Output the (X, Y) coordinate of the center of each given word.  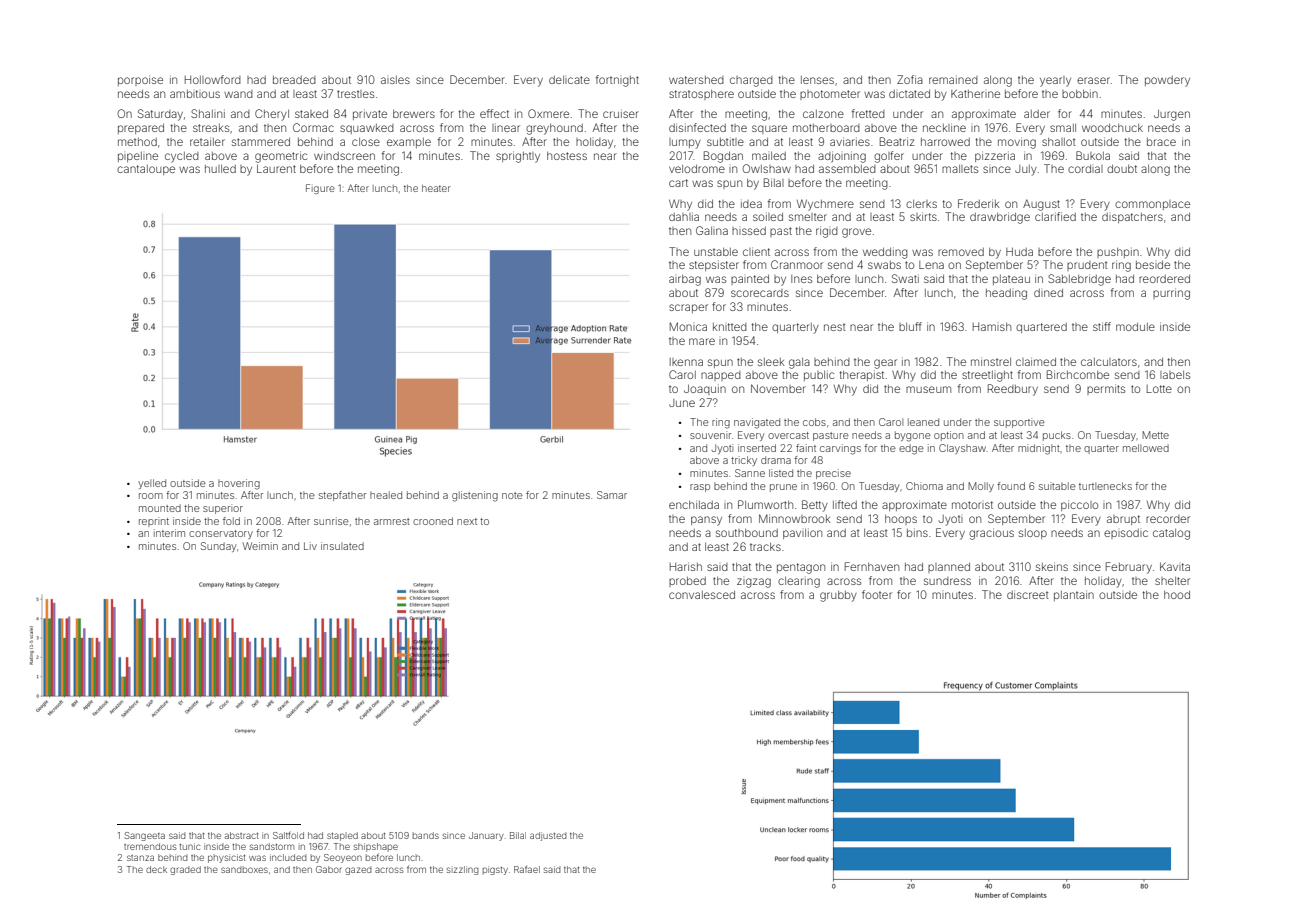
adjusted (548, 836)
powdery (1167, 81)
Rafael (527, 869)
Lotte (1159, 389)
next (467, 521)
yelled (152, 484)
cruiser (621, 113)
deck (156, 869)
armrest (392, 521)
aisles (395, 80)
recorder (1168, 519)
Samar (612, 495)
